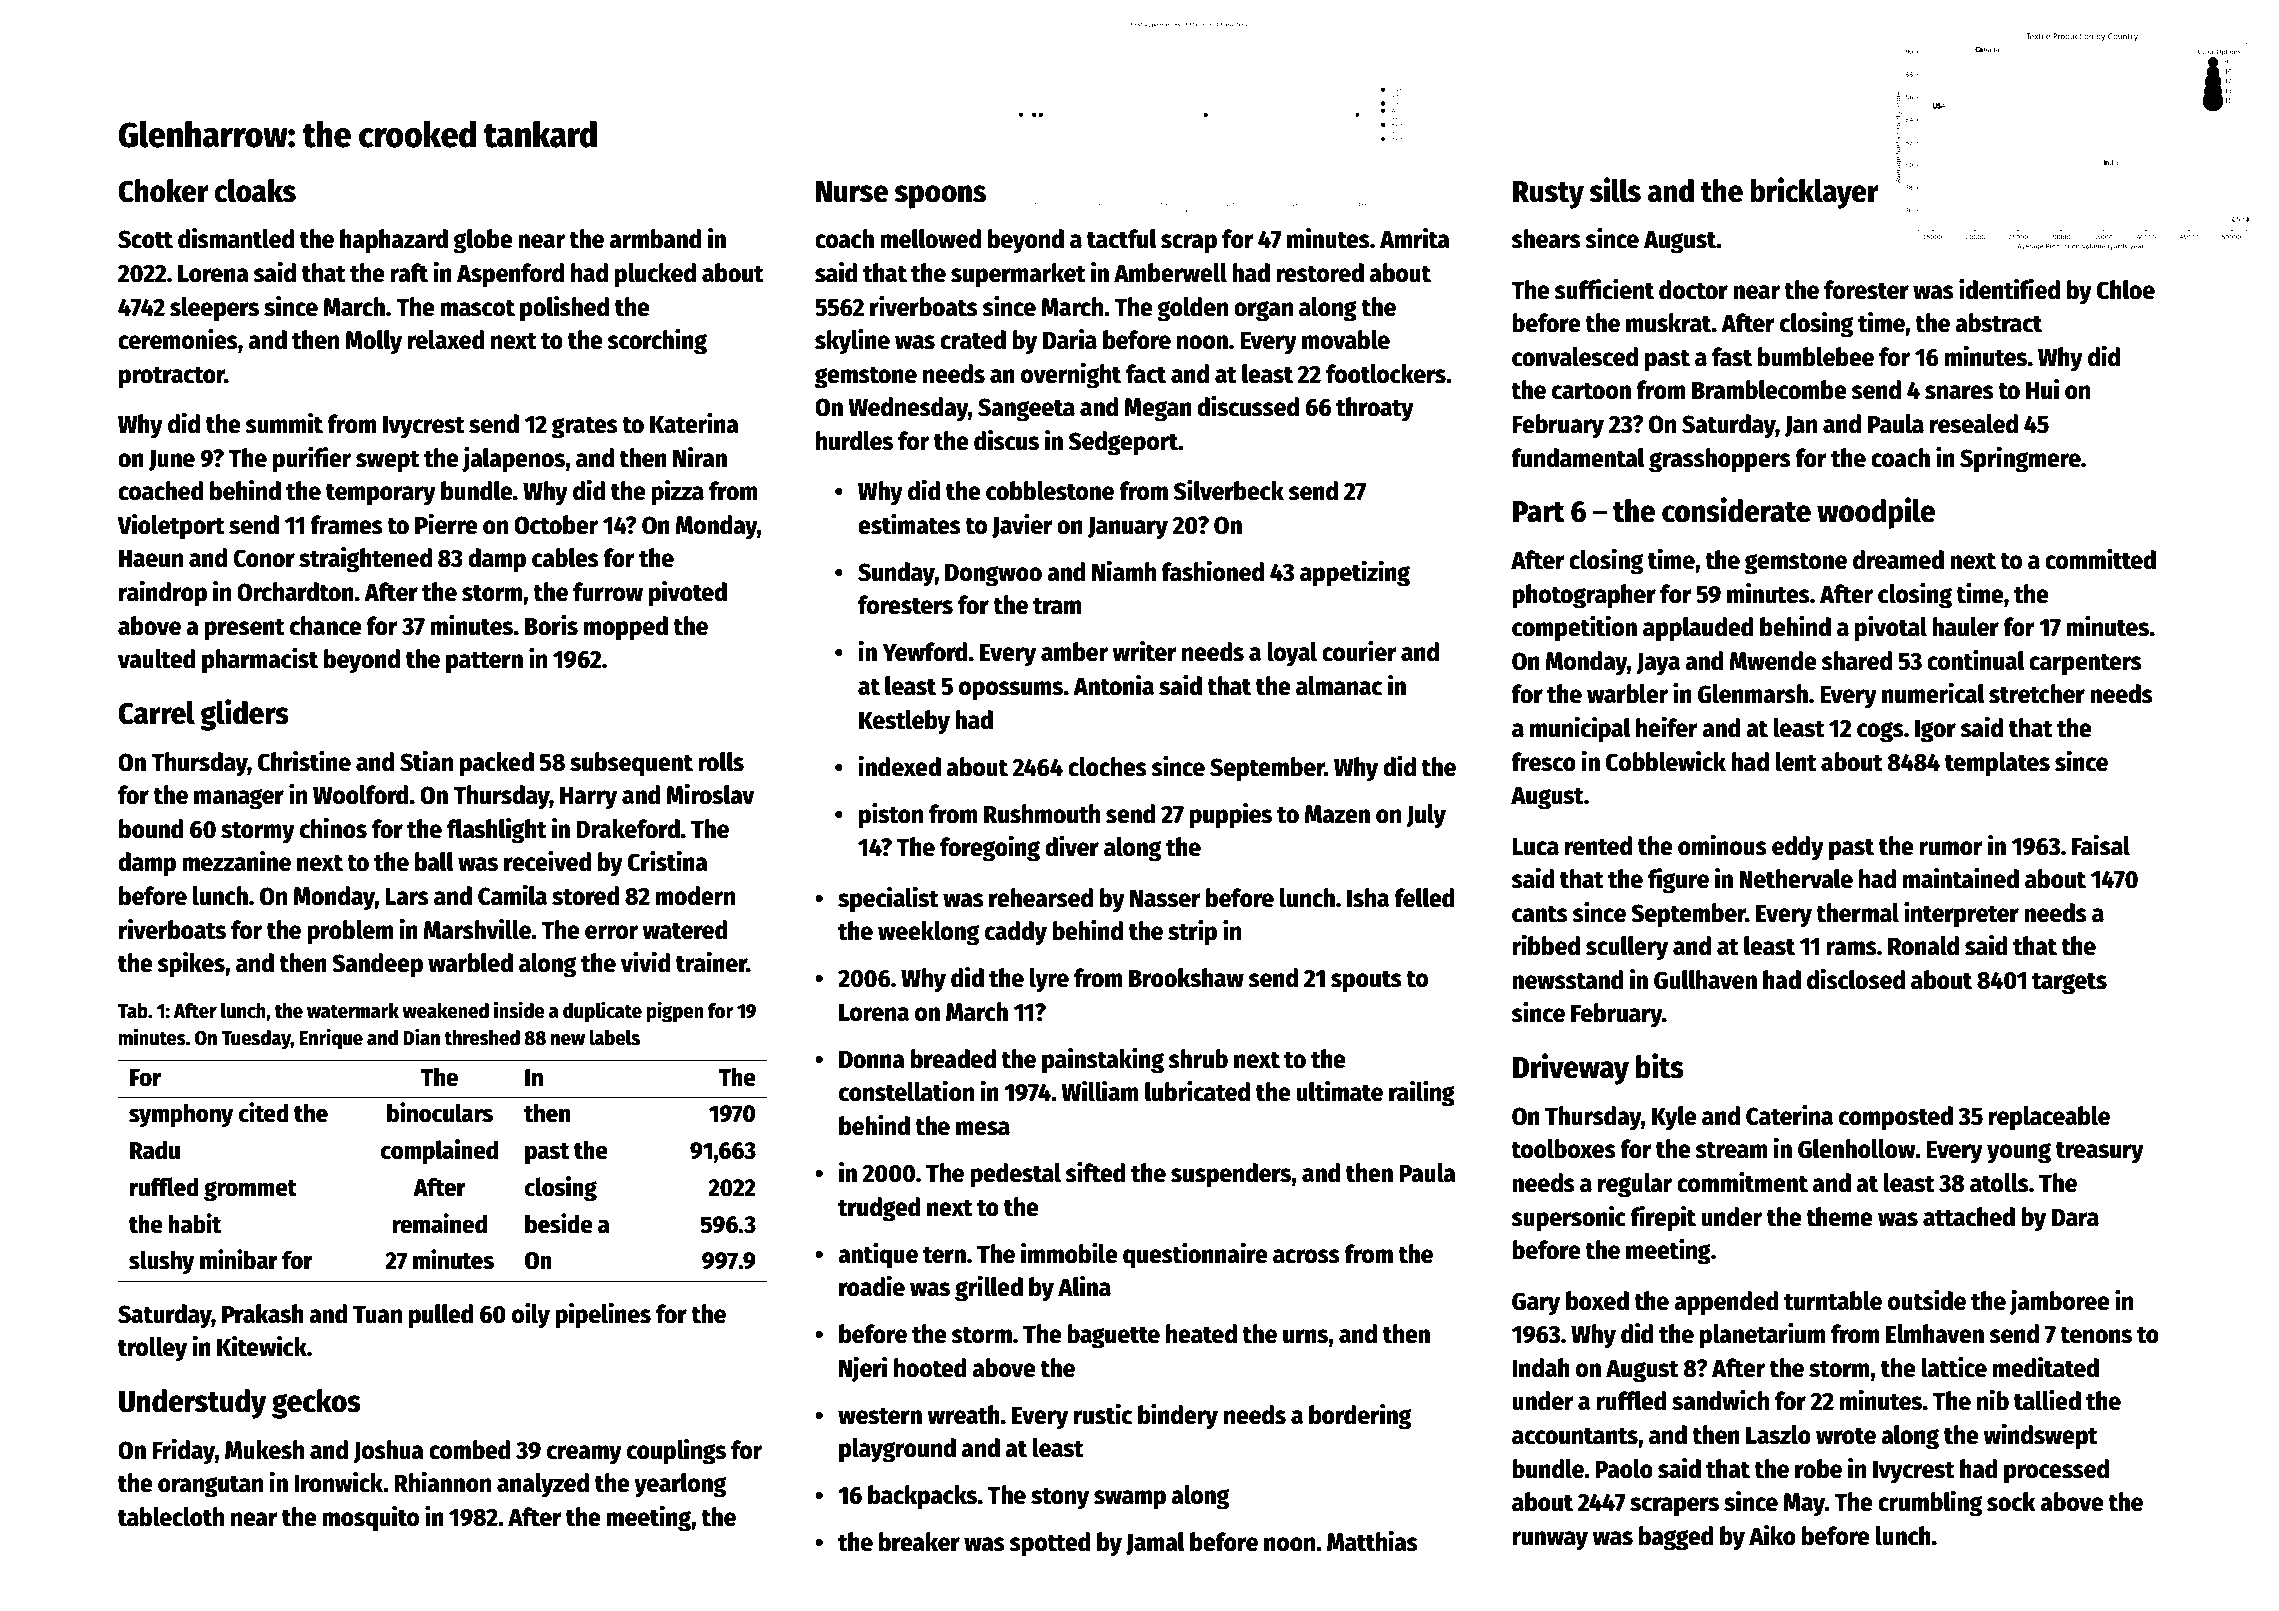 The height and width of the image is (1611, 2279). What do you see at coordinates (1798, 848) in the image?
I see `eddy` at bounding box center [1798, 848].
